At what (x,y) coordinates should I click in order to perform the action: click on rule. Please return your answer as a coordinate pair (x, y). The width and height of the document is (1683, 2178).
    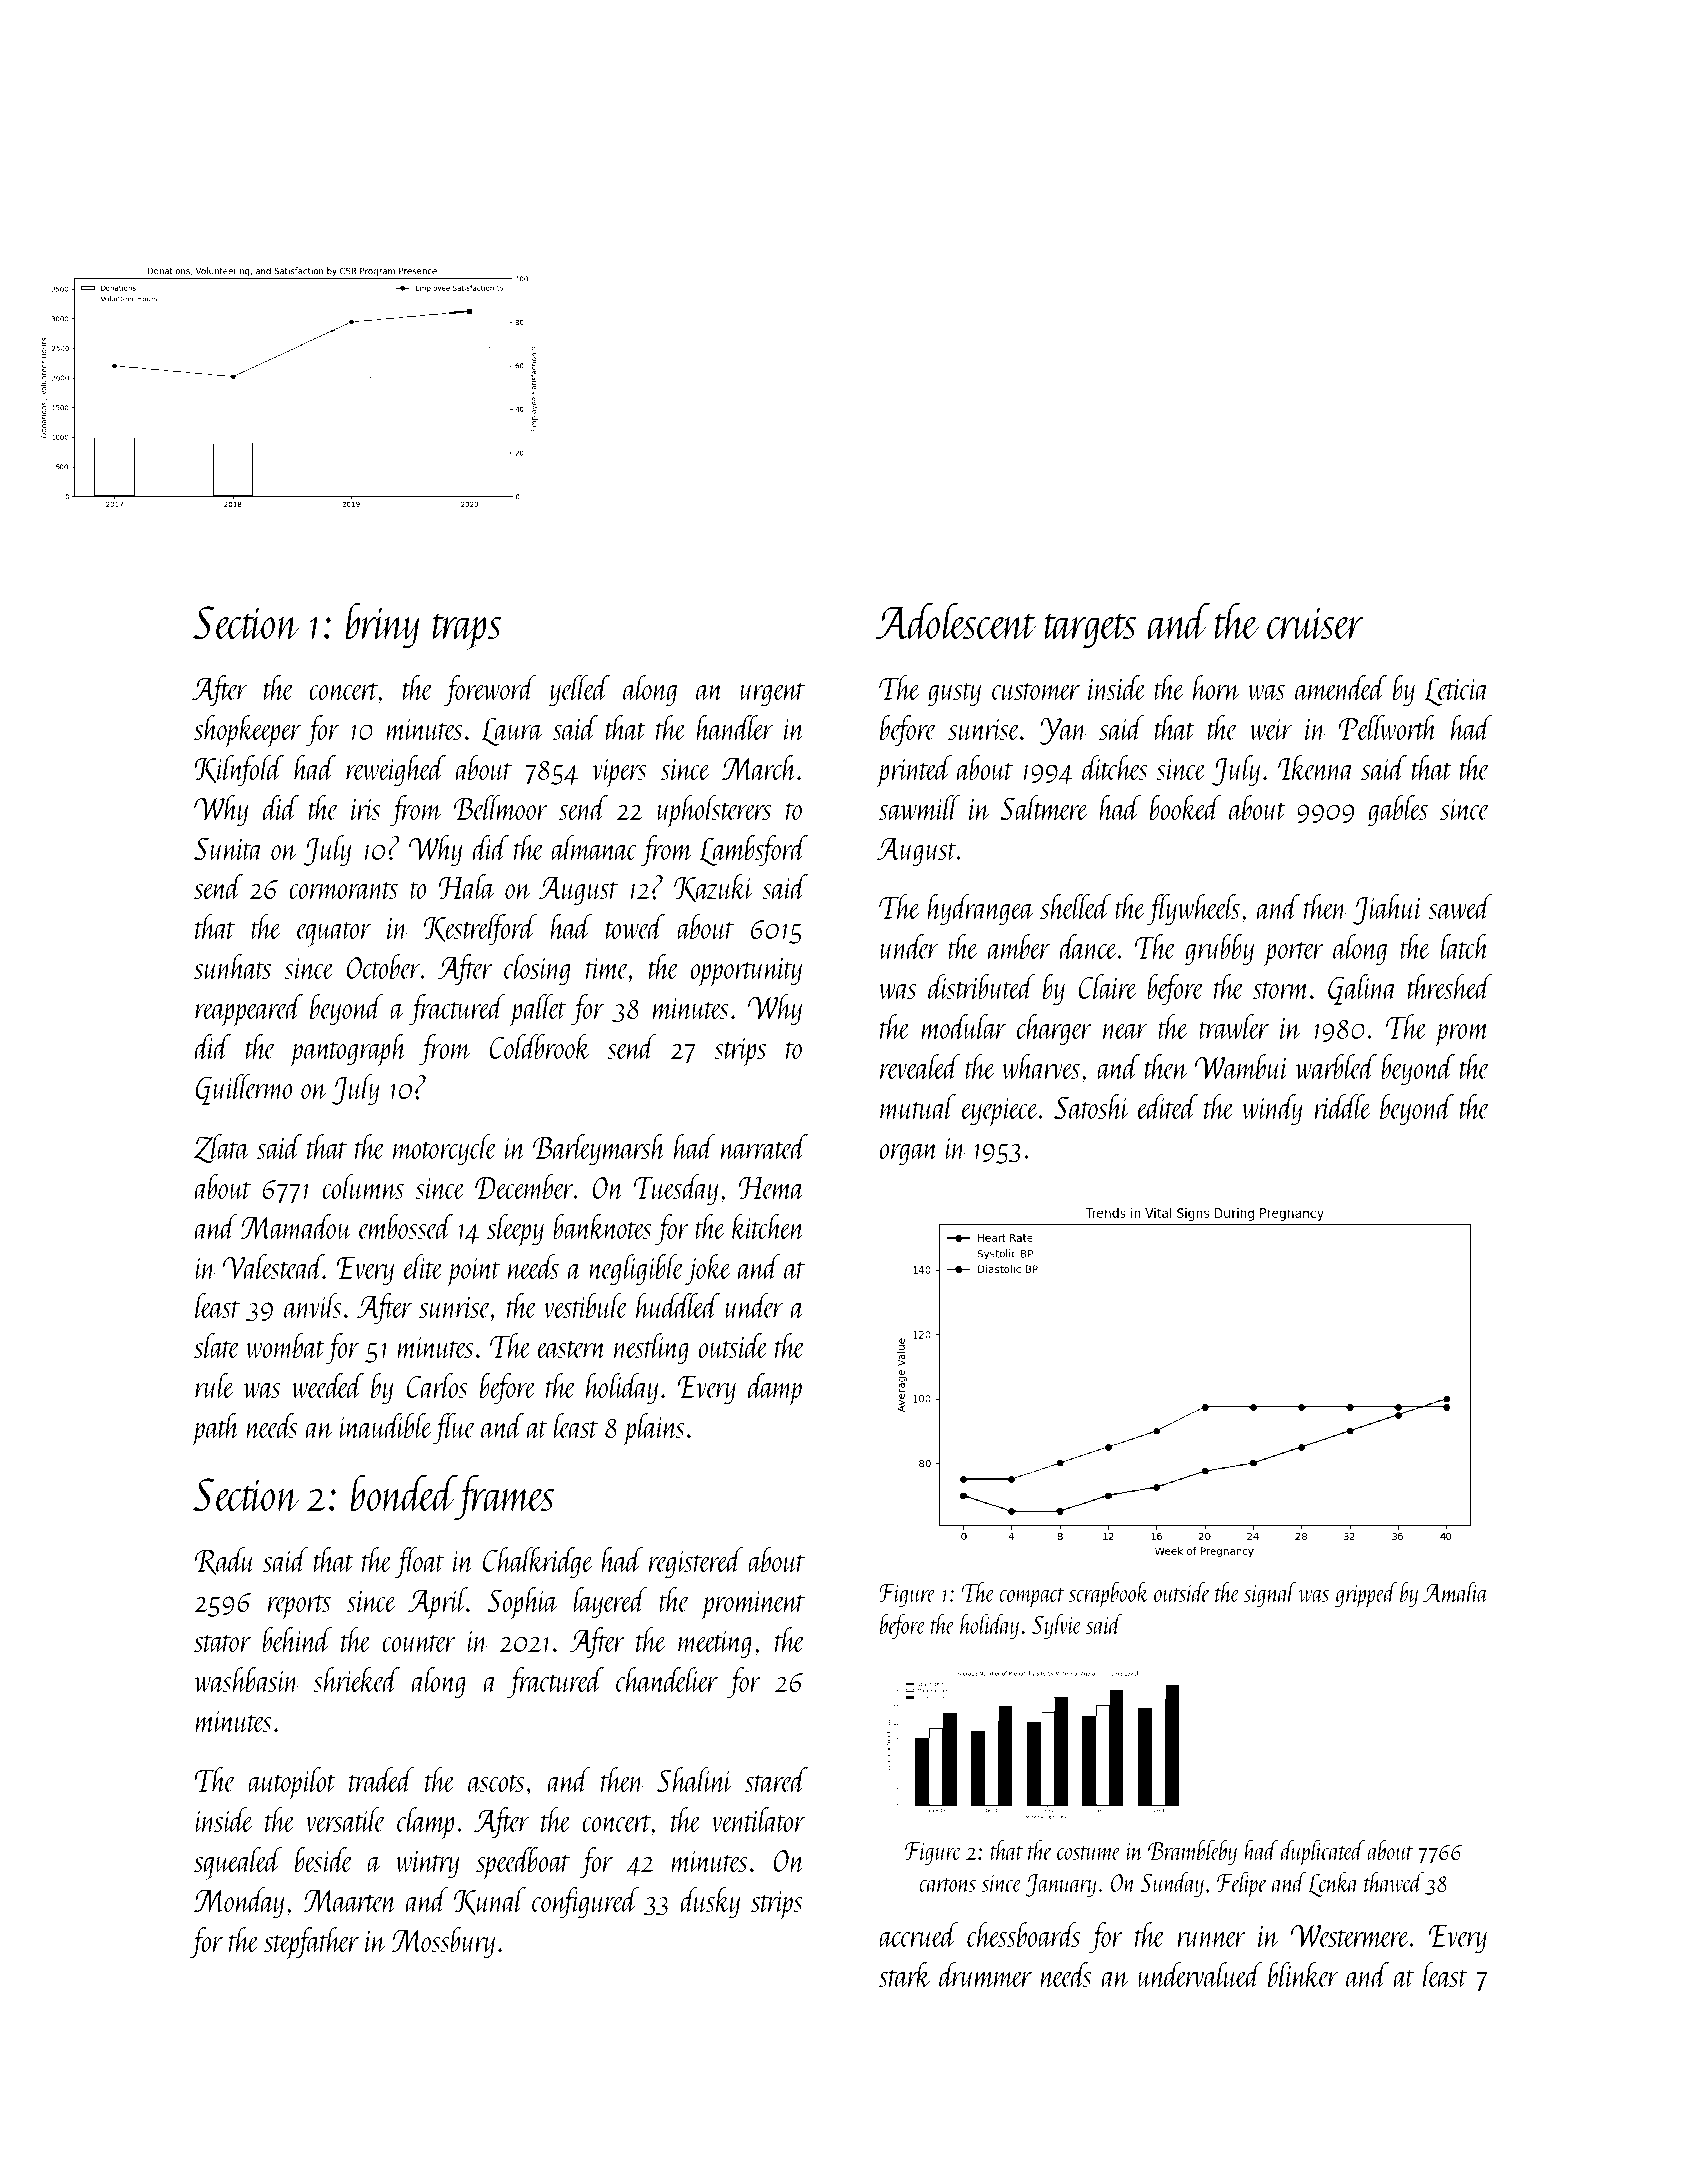
    Looking at the image, I should click on (214, 1385).
